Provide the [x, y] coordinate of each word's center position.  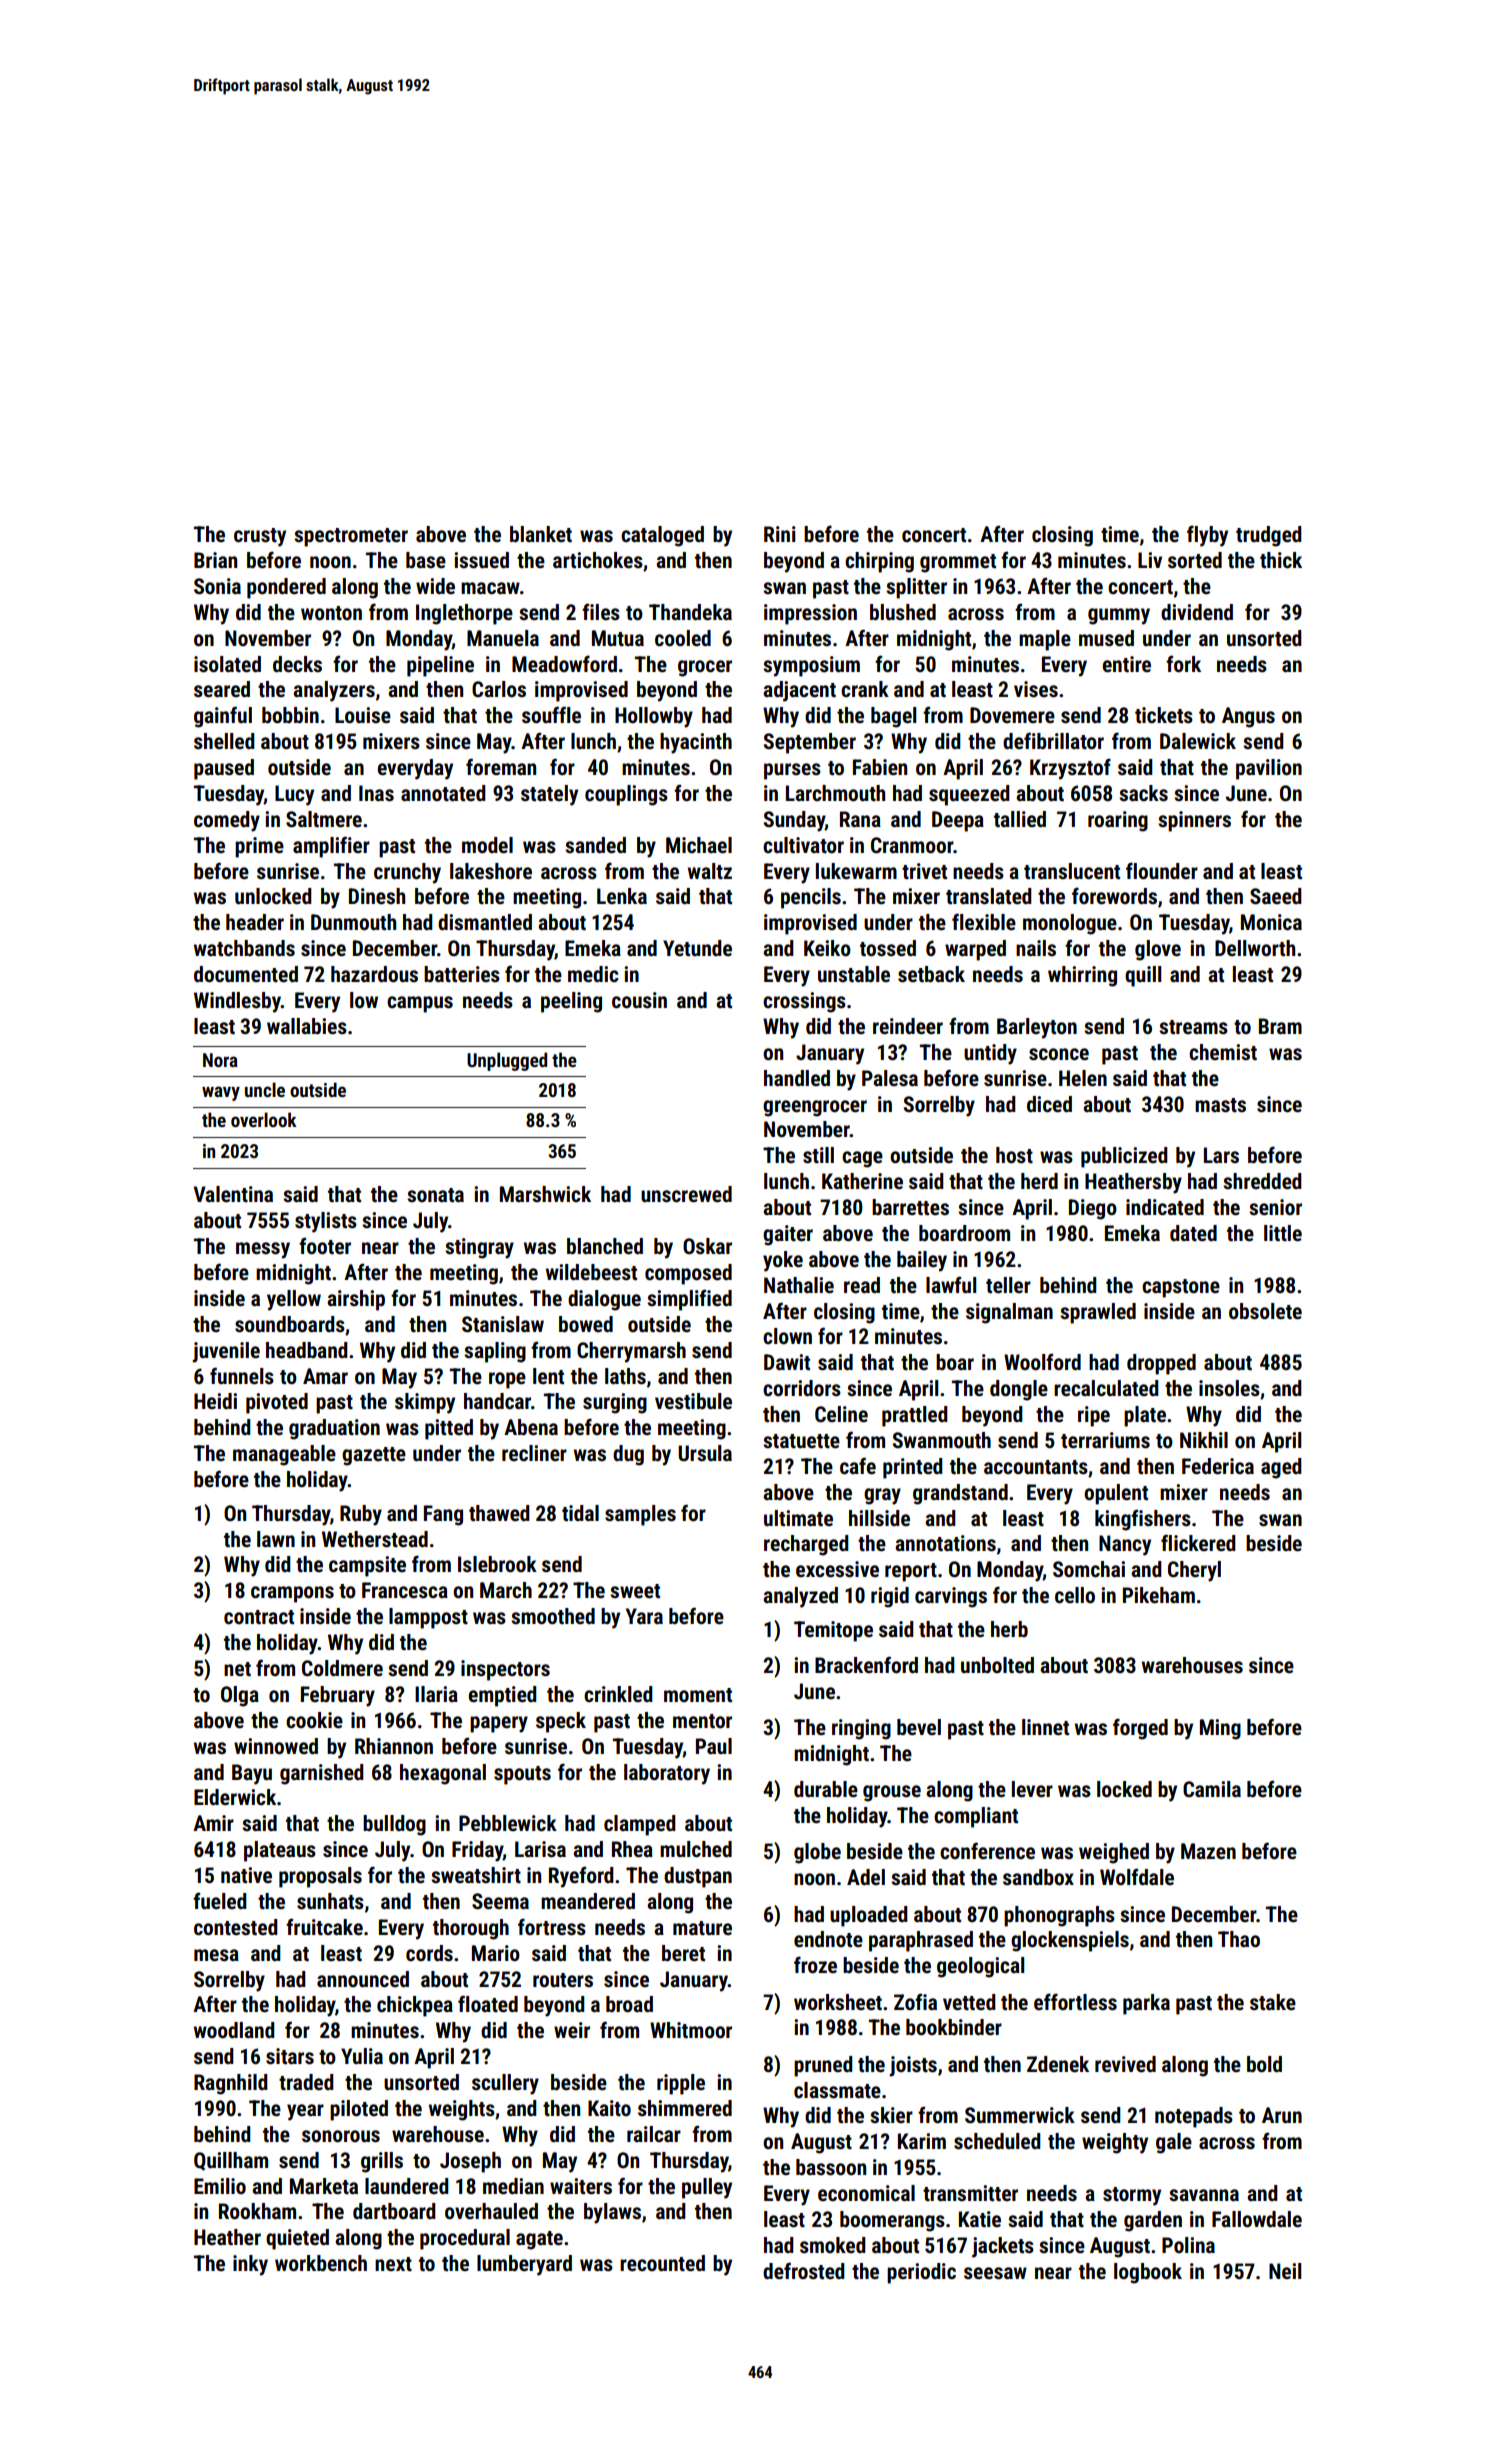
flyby [1207, 536]
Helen [1083, 1078]
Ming [1220, 1729]
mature [702, 1928]
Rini [780, 534]
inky [250, 2265]
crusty [260, 537]
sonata [435, 1195]
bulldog [394, 1825]
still [818, 1155]
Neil [1285, 2271]
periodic [921, 2273]
